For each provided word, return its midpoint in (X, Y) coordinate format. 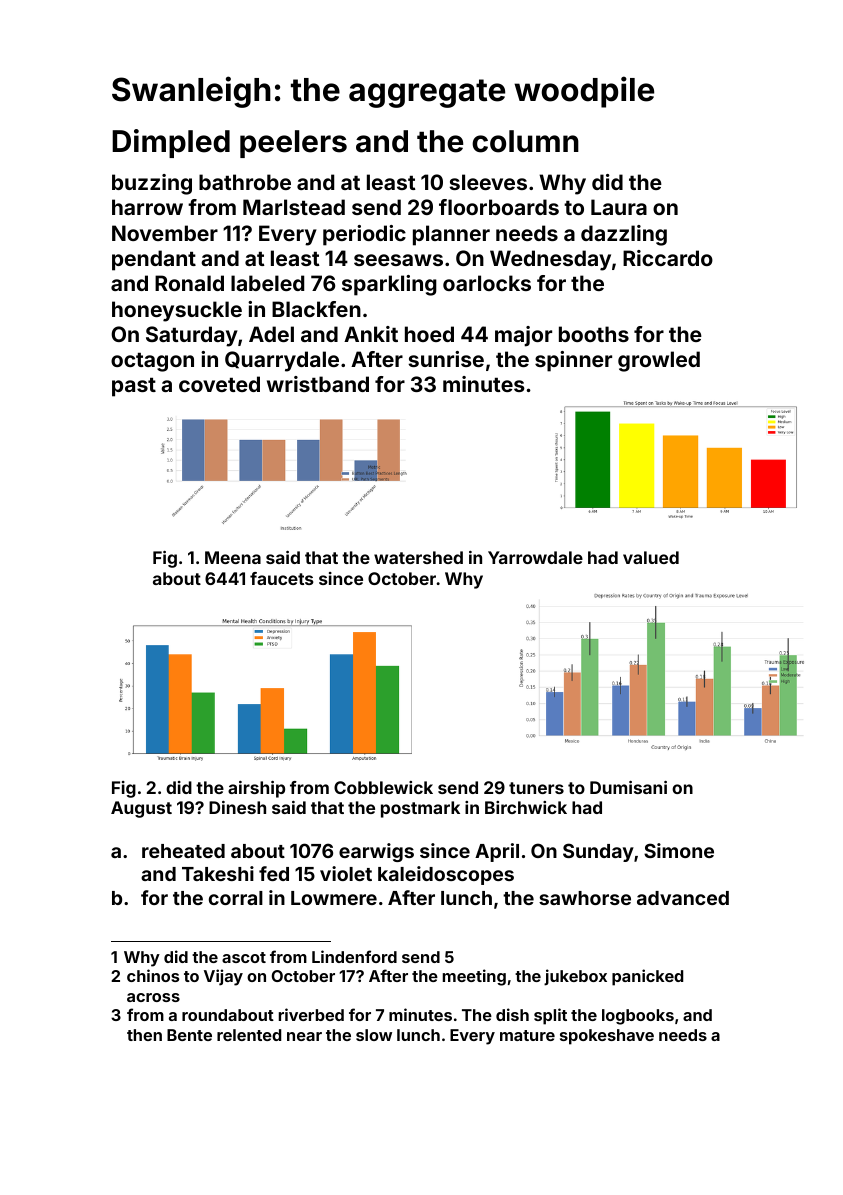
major (523, 336)
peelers (293, 144)
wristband (318, 384)
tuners (536, 788)
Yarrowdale (535, 557)
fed (274, 873)
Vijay (223, 977)
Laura (619, 207)
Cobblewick (383, 787)
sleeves (488, 182)
